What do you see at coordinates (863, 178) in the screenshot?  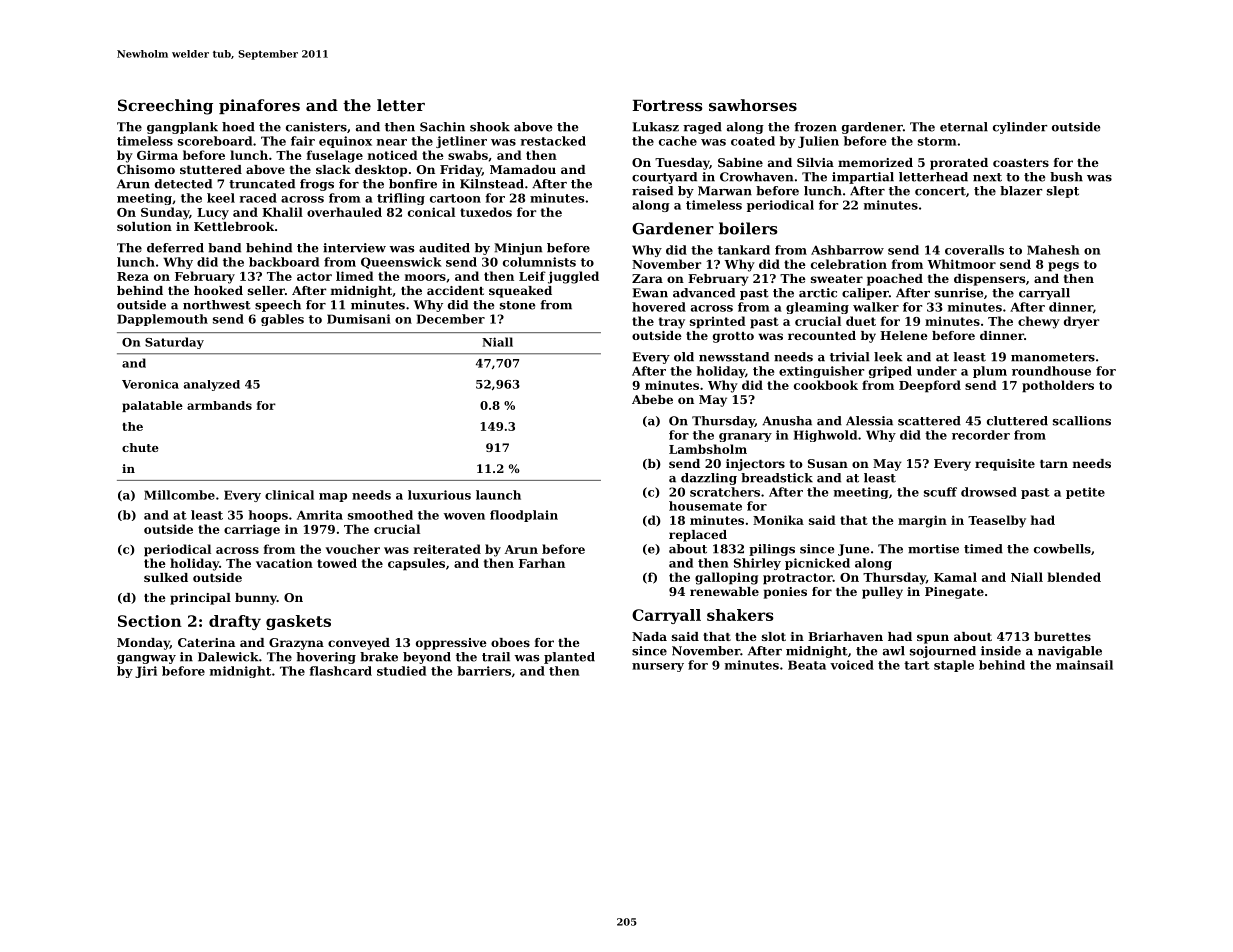 I see `impartial` at bounding box center [863, 178].
